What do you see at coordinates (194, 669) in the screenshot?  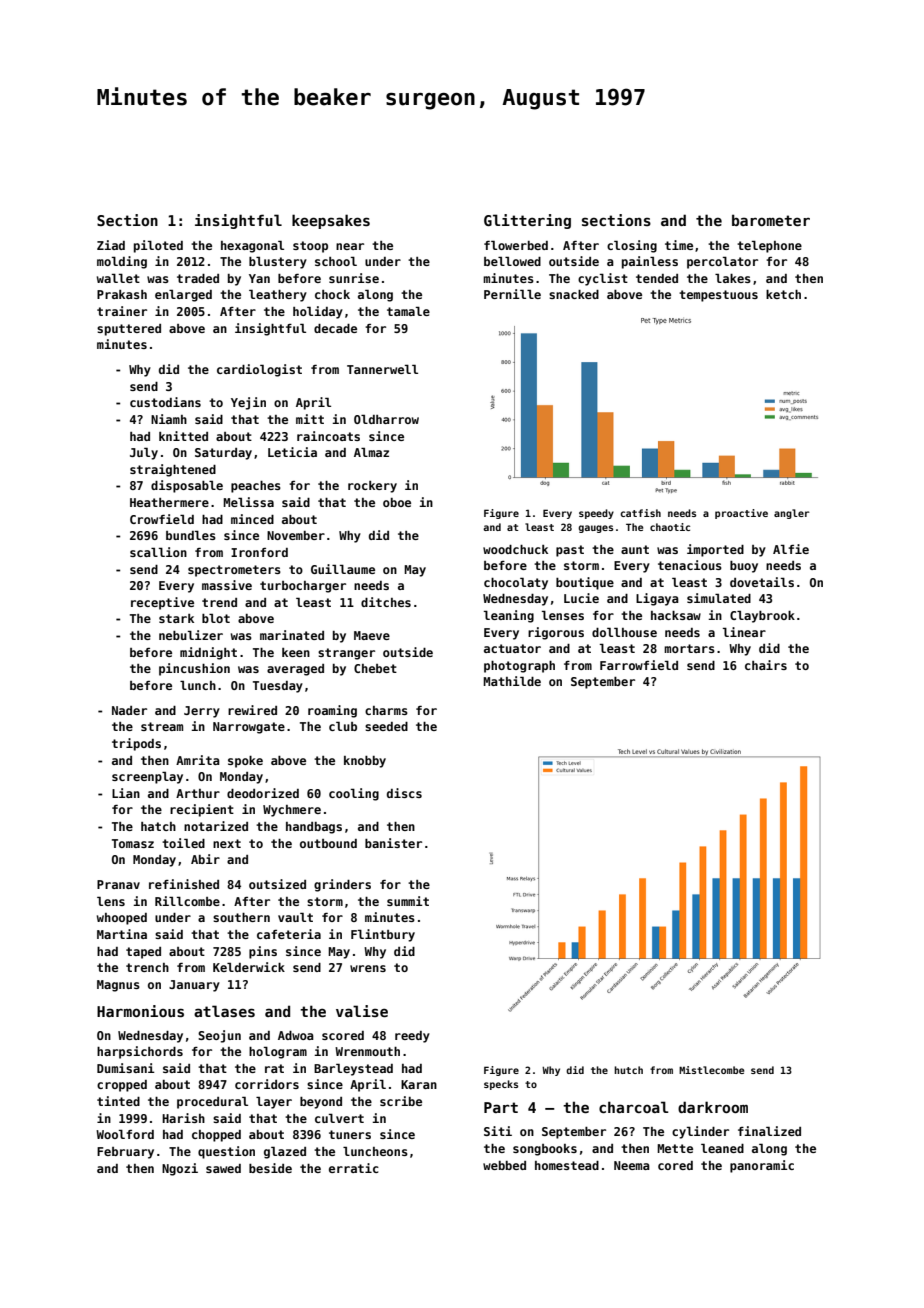 I see `pincushion` at bounding box center [194, 669].
